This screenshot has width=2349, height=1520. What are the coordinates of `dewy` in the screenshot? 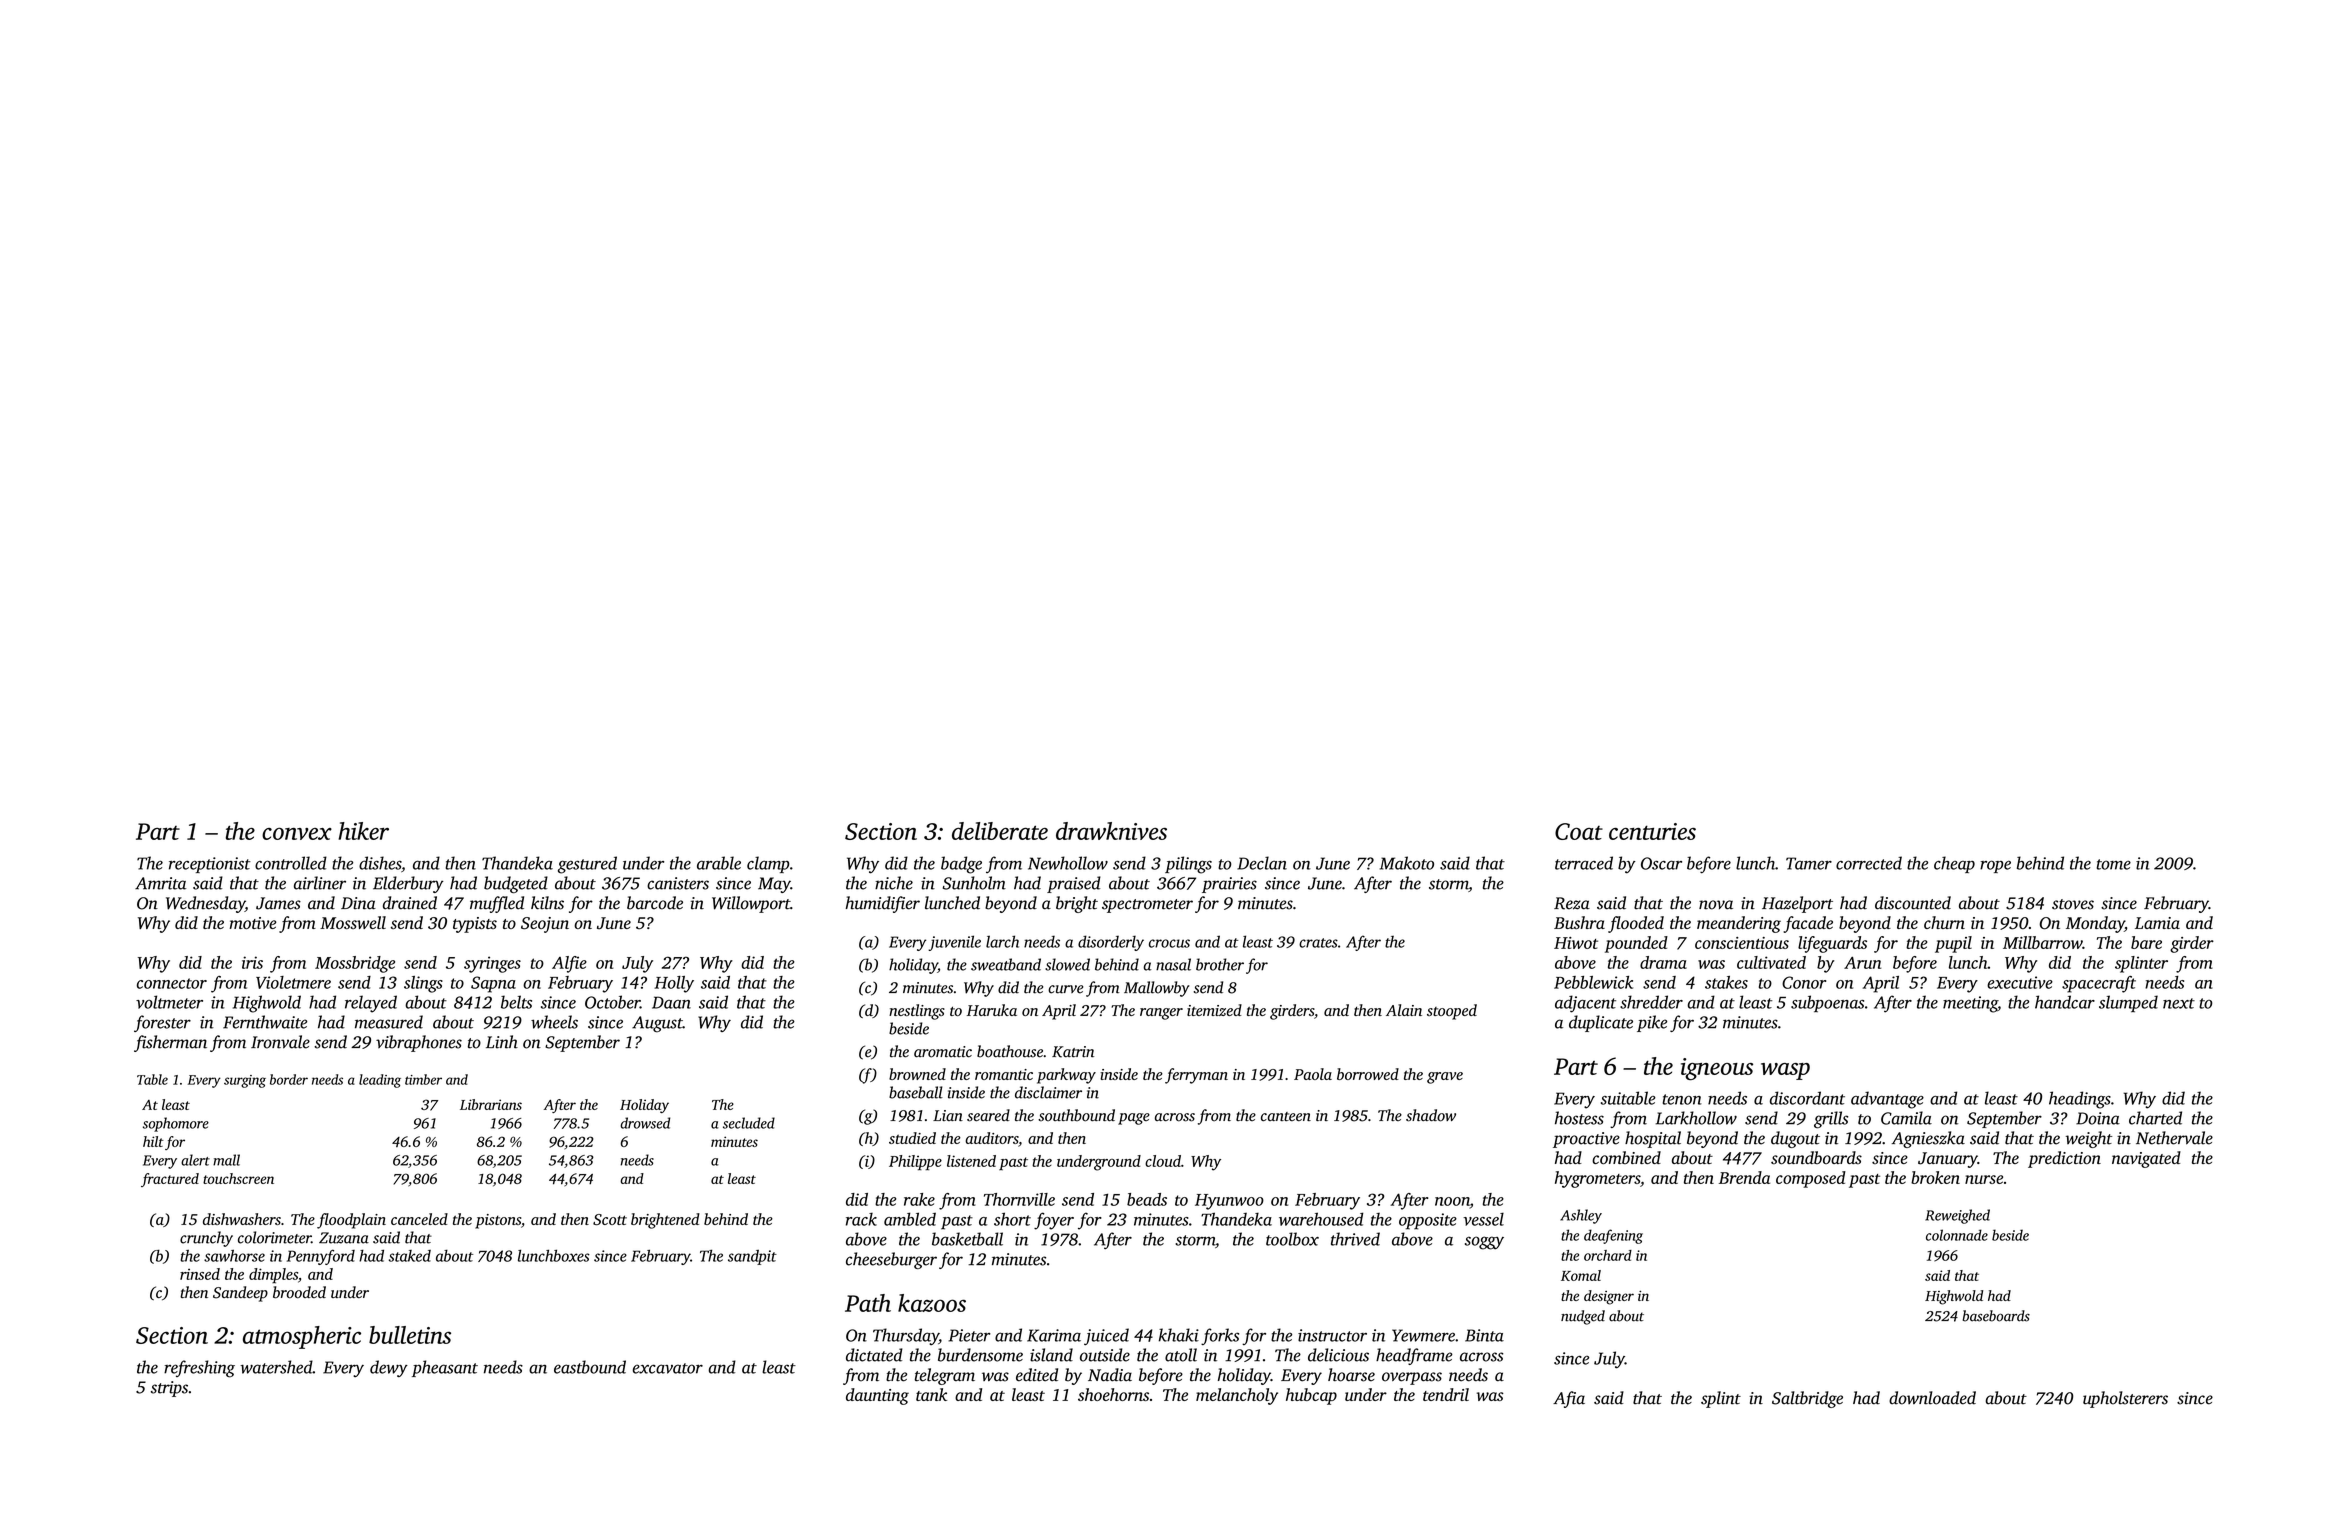 It's located at (389, 1368).
